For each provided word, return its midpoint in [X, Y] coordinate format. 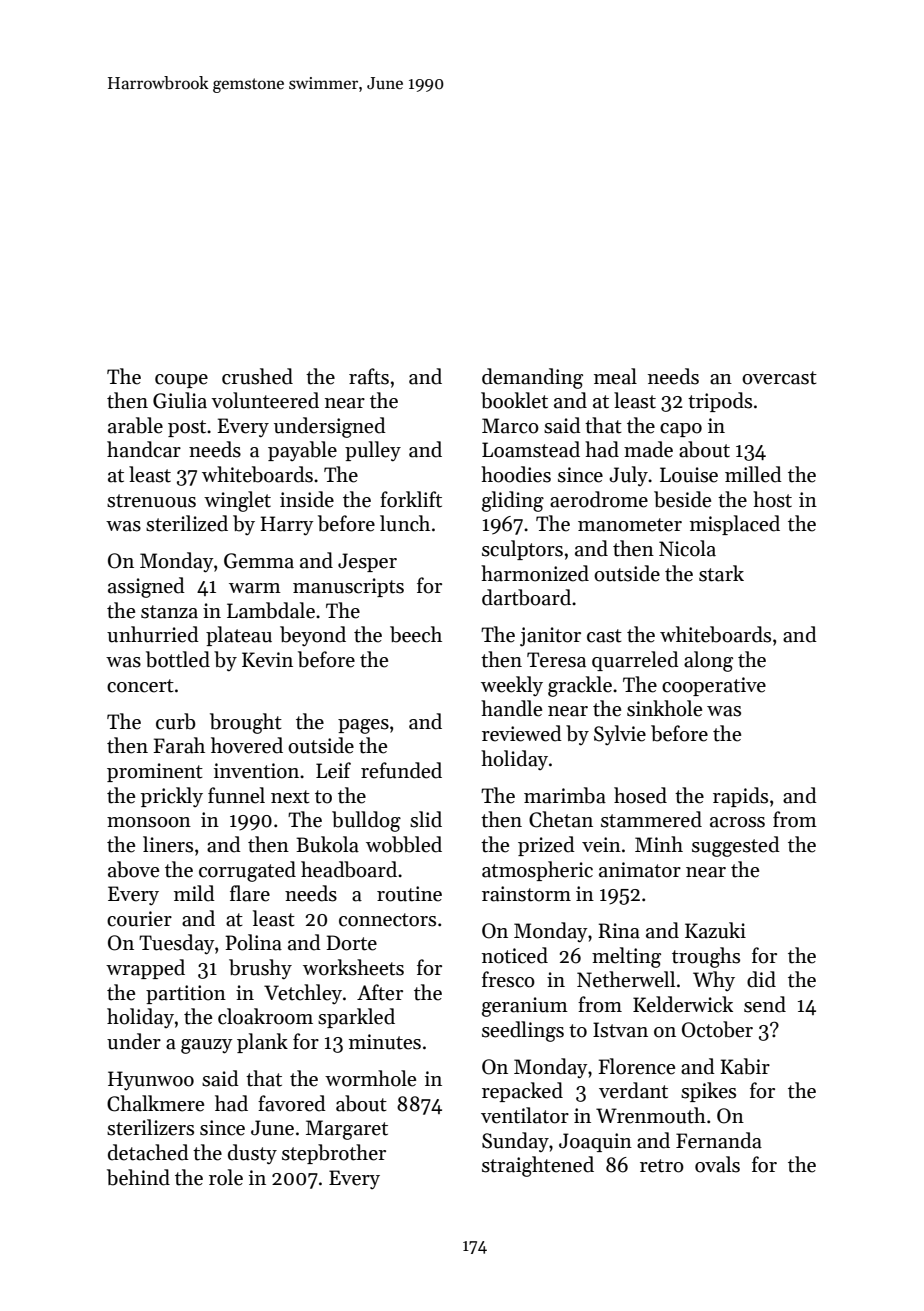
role [226, 1177]
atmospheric [537, 871]
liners [168, 844]
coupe [181, 381]
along [708, 661]
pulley [373, 451]
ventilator [525, 1115]
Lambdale [271, 610]
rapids [740, 797]
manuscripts [348, 587]
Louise [689, 475]
